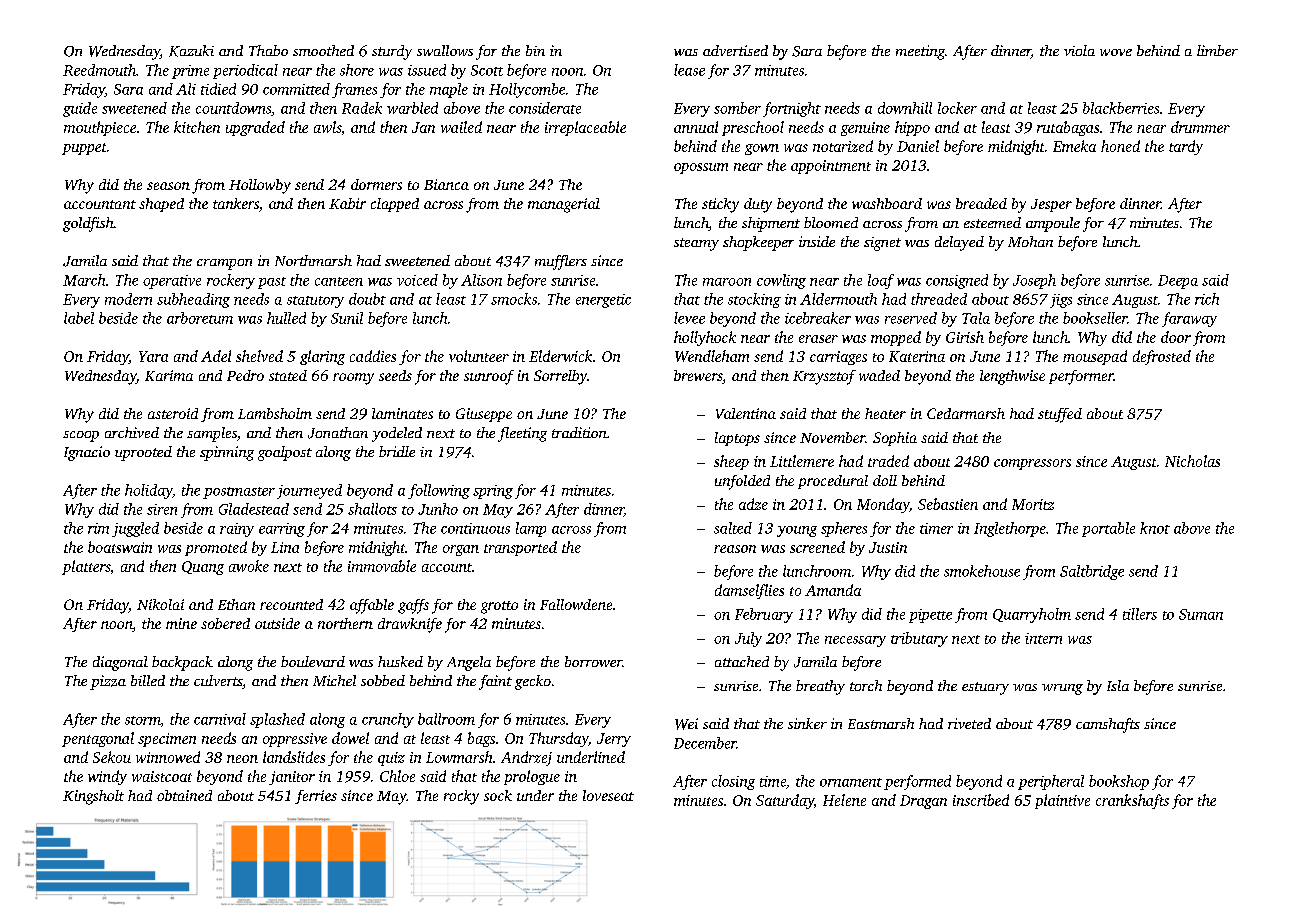 This page has width=1308, height=924. What do you see at coordinates (445, 50) in the page?
I see `swallows` at bounding box center [445, 50].
